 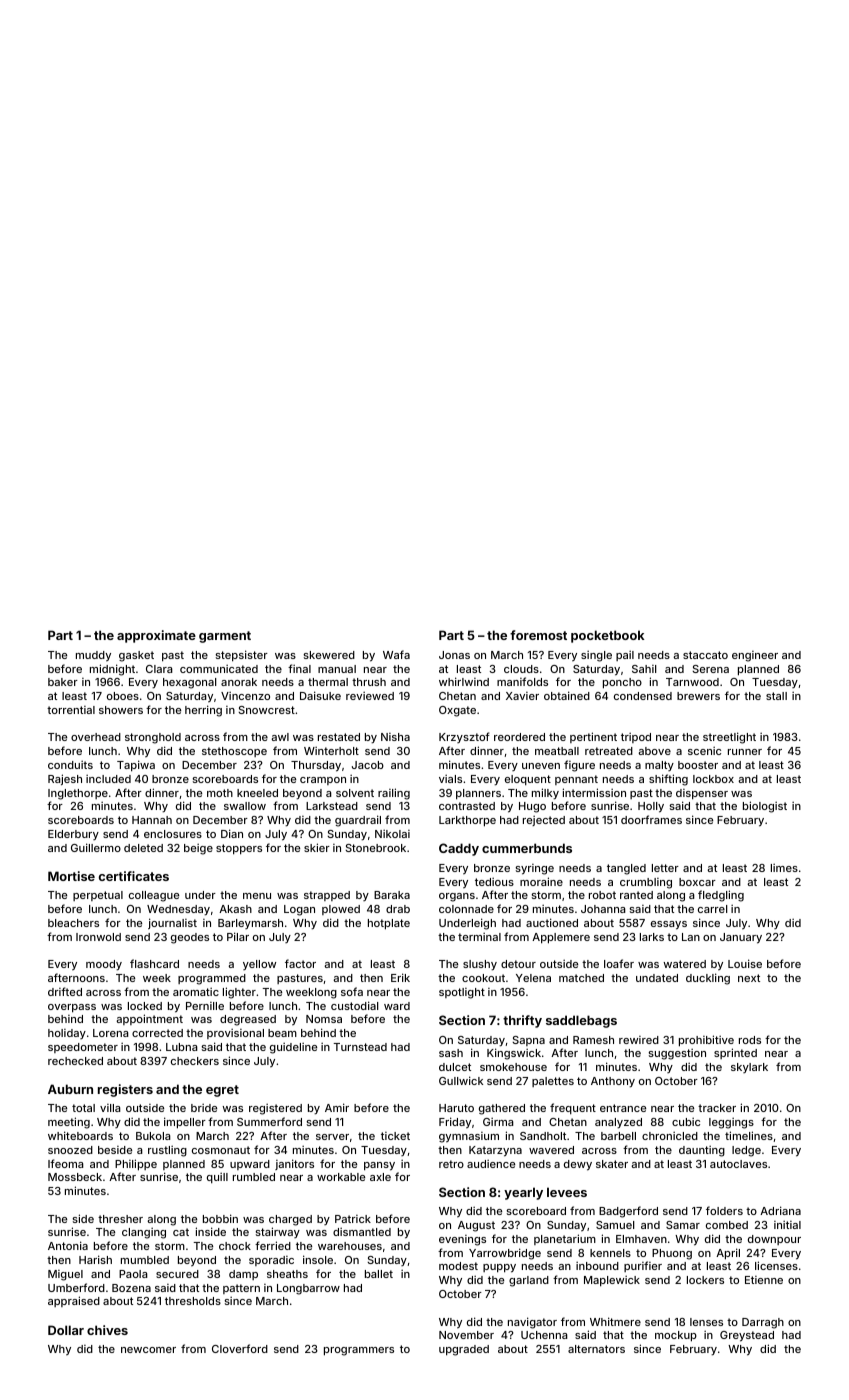 I want to click on herring, so click(x=203, y=711).
